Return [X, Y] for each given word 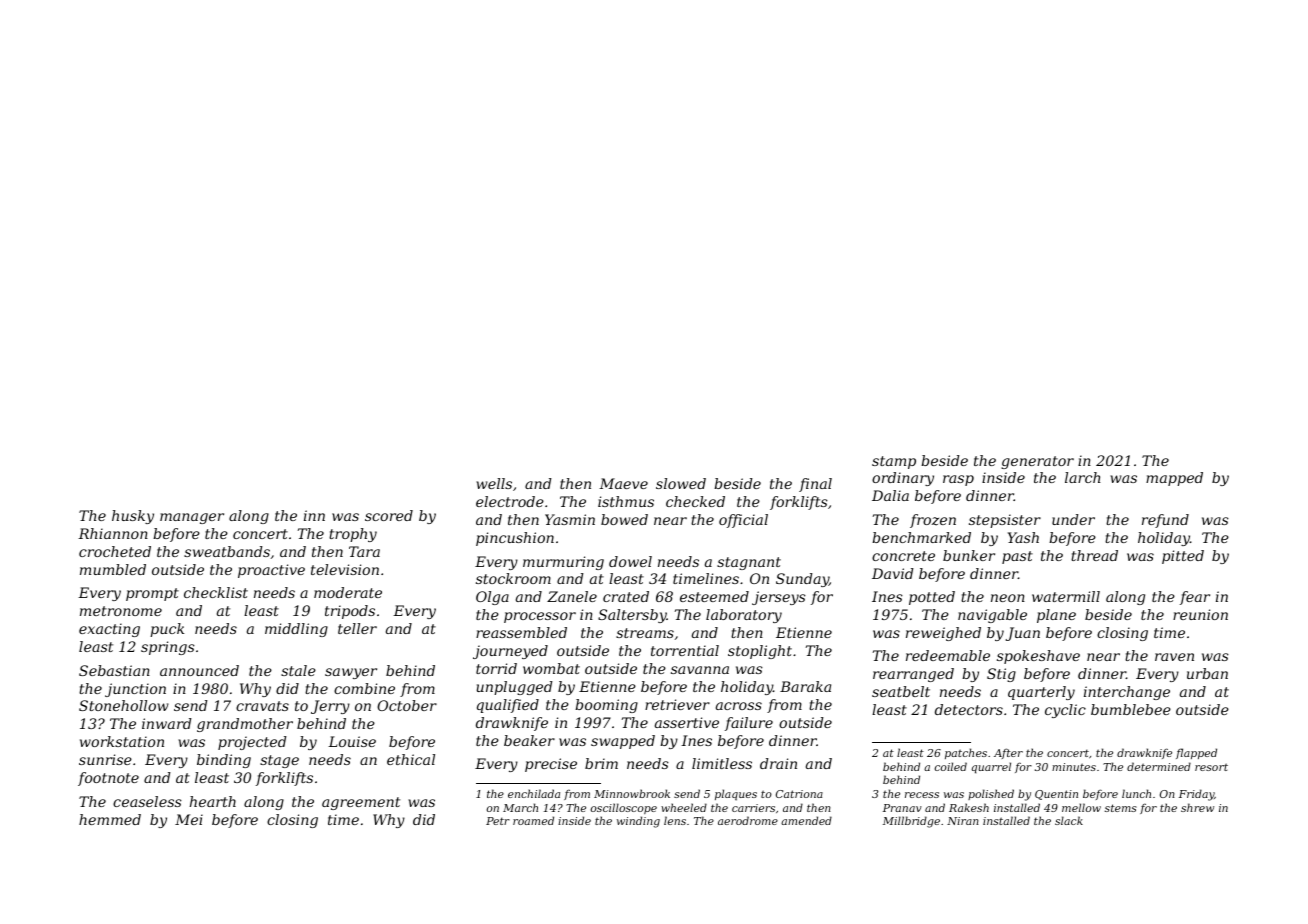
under [1073, 519]
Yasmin [570, 519]
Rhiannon [113, 533]
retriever [677, 704]
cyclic [1065, 711]
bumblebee [1131, 709]
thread [1094, 555]
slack [1069, 820]
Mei [189, 819]
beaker [529, 740]
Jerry [330, 707]
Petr [498, 821]
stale [298, 670]
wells [494, 483]
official [743, 521]
